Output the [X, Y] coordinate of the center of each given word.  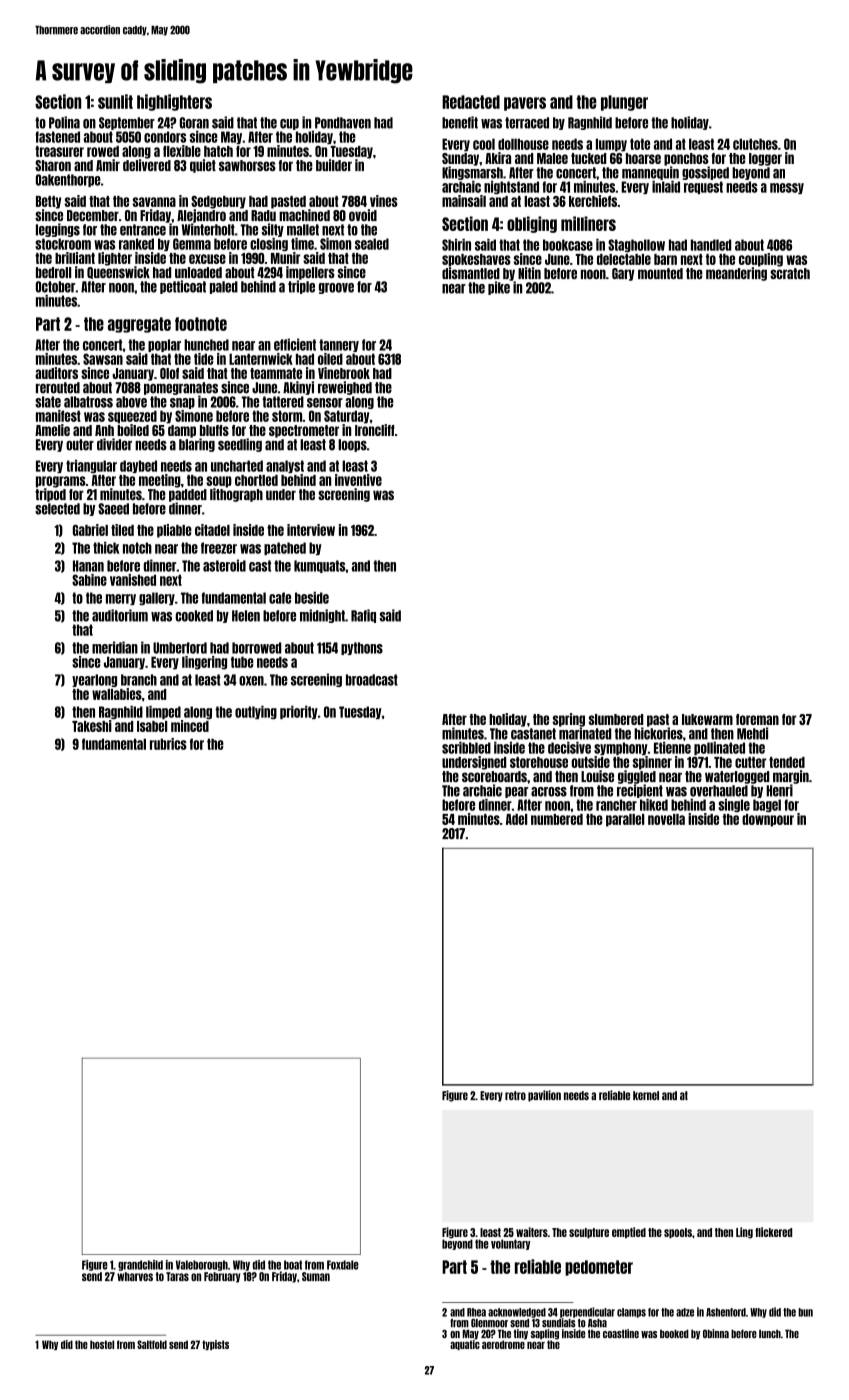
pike [499, 288]
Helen [246, 616]
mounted [660, 273]
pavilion [544, 1096]
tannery [339, 345]
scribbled [466, 748]
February [222, 1277]
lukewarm [707, 719]
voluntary [510, 1244]
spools [678, 1233]
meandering [736, 274]
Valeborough [202, 1265]
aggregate [139, 325]
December [93, 215]
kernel [646, 1095]
